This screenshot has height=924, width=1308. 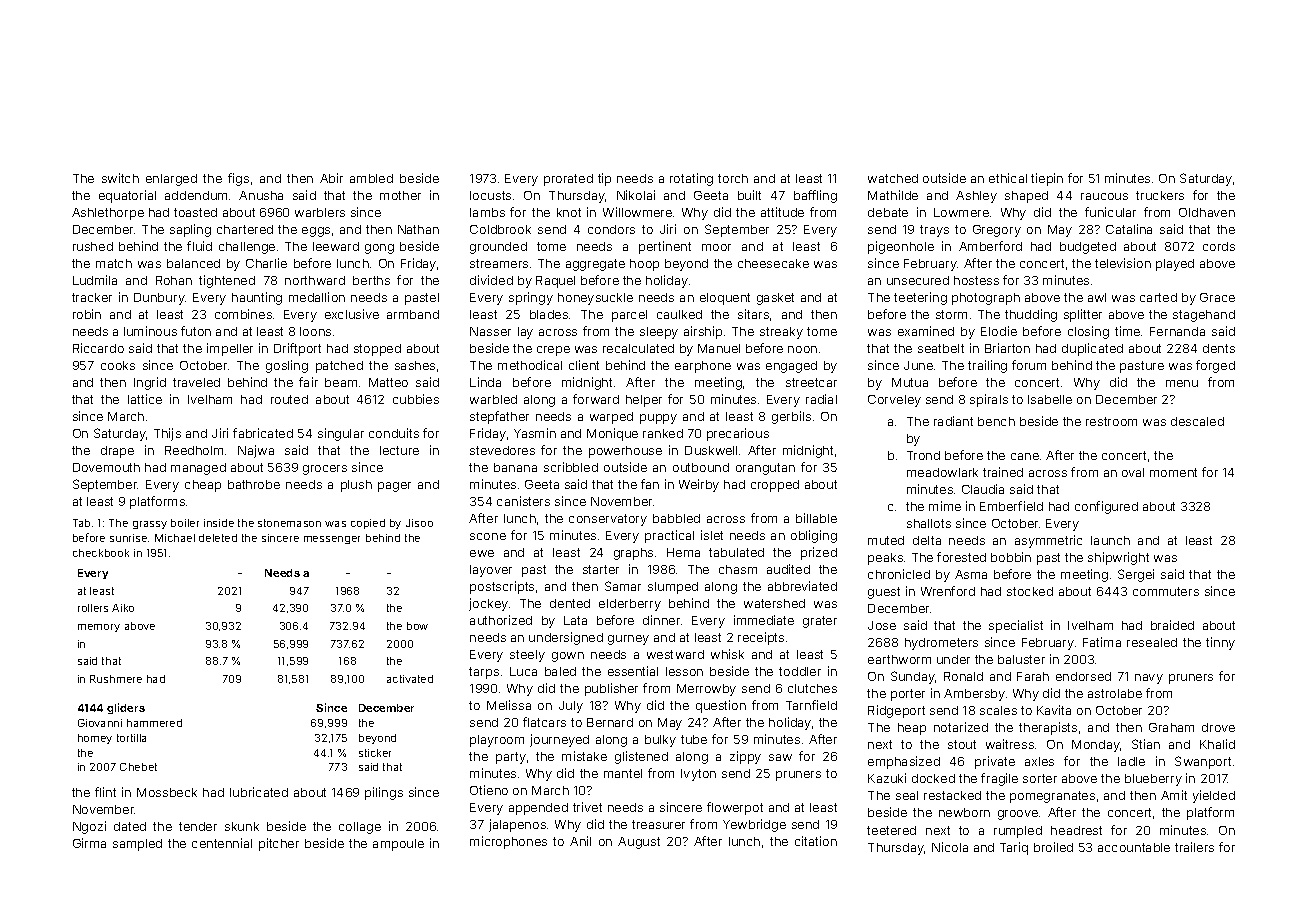 I want to click on flint, so click(x=105, y=792).
